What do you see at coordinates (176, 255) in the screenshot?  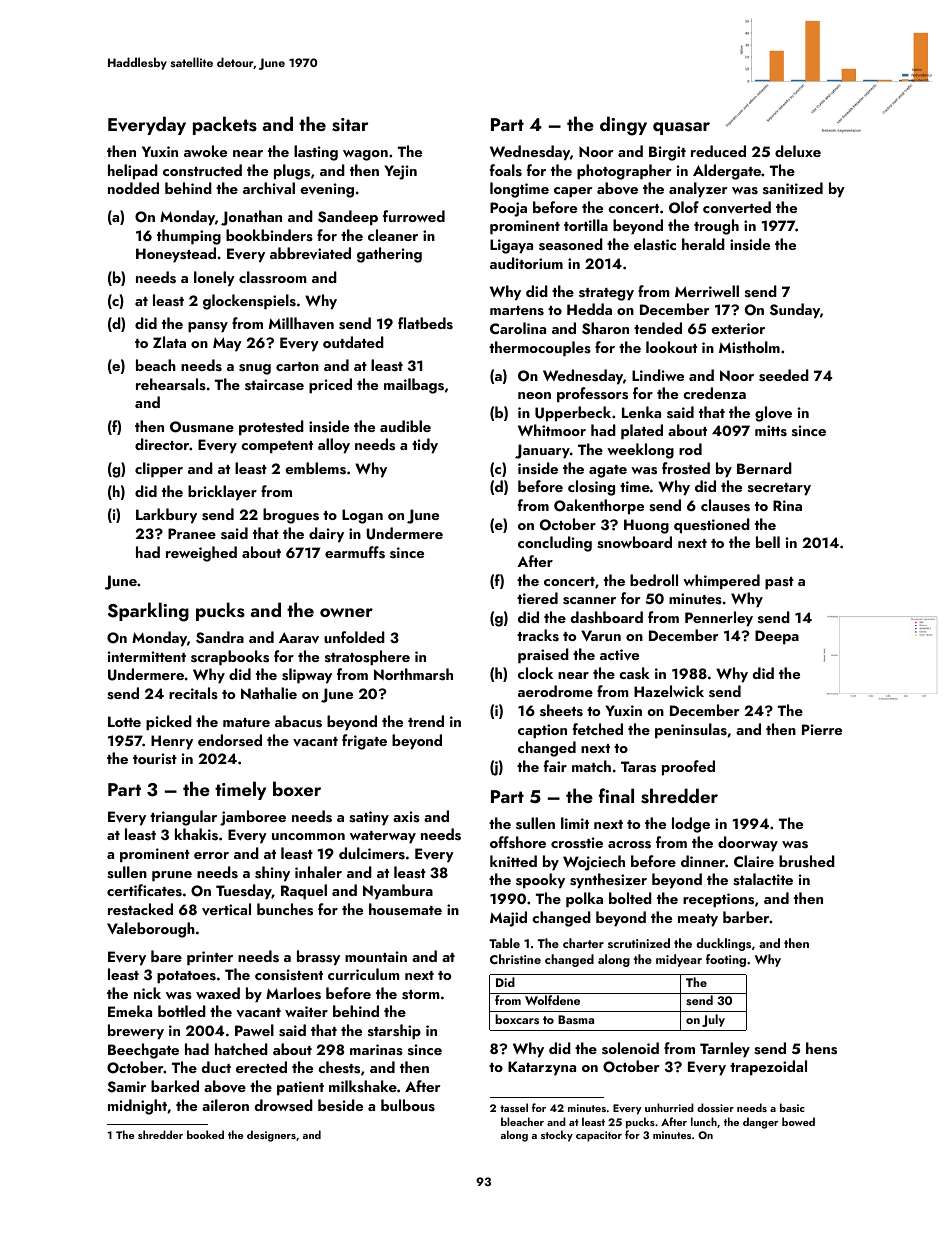 I see `Honeystead` at bounding box center [176, 255].
